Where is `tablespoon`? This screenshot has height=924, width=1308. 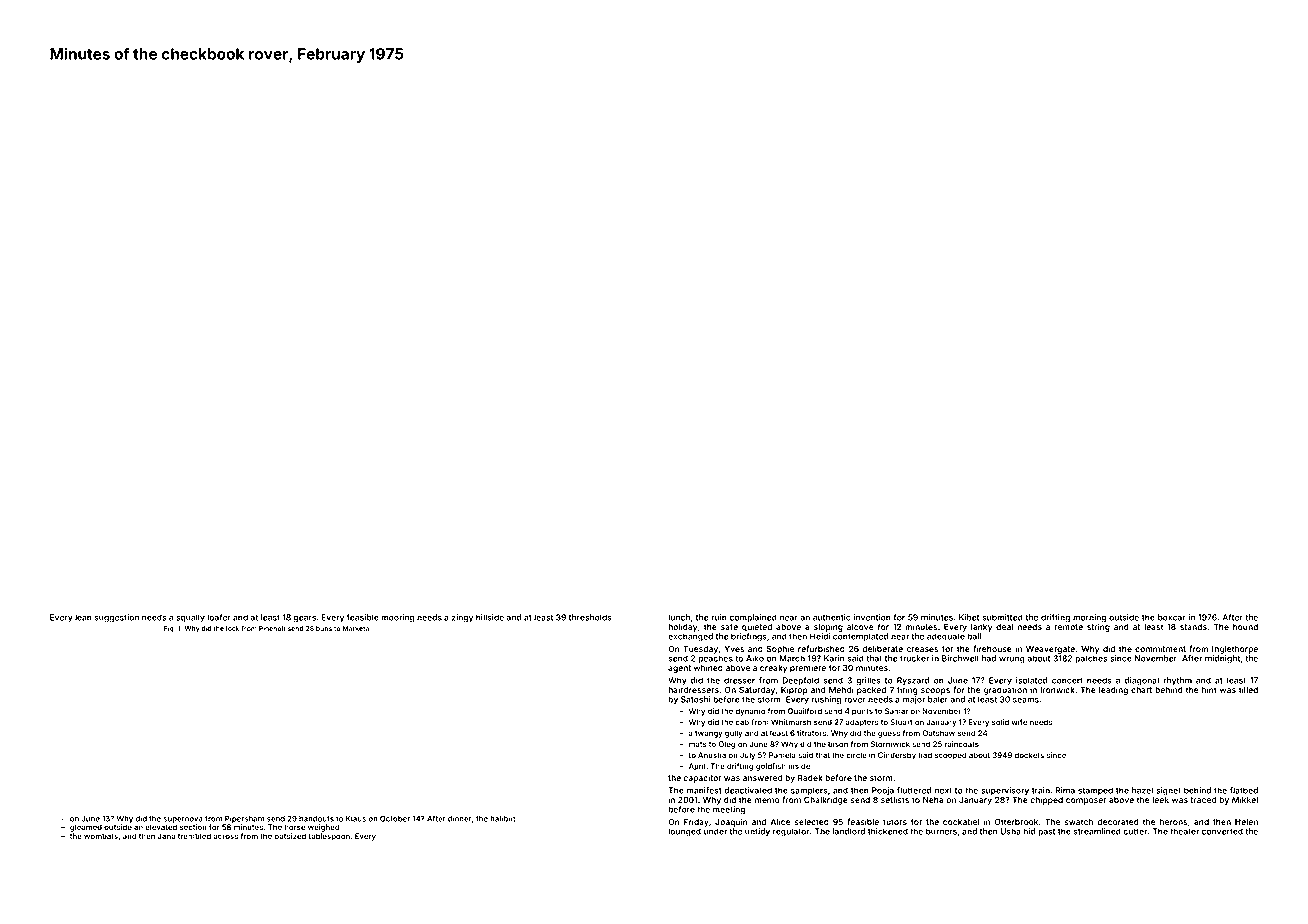 tablespoon is located at coordinates (329, 837).
